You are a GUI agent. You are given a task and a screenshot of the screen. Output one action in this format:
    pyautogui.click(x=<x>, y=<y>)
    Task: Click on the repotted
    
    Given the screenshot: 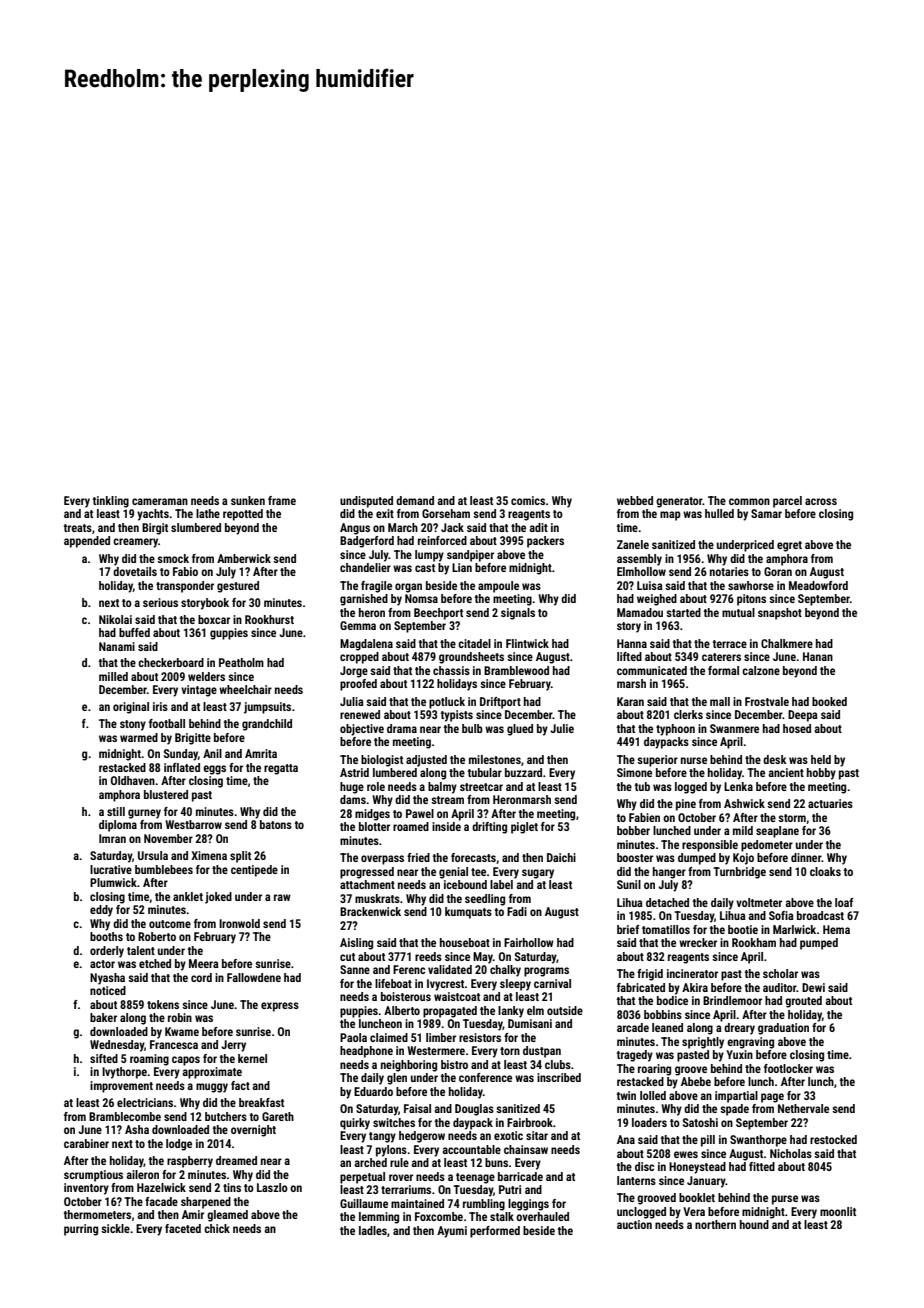 What is the action you would take?
    pyautogui.click(x=243, y=515)
